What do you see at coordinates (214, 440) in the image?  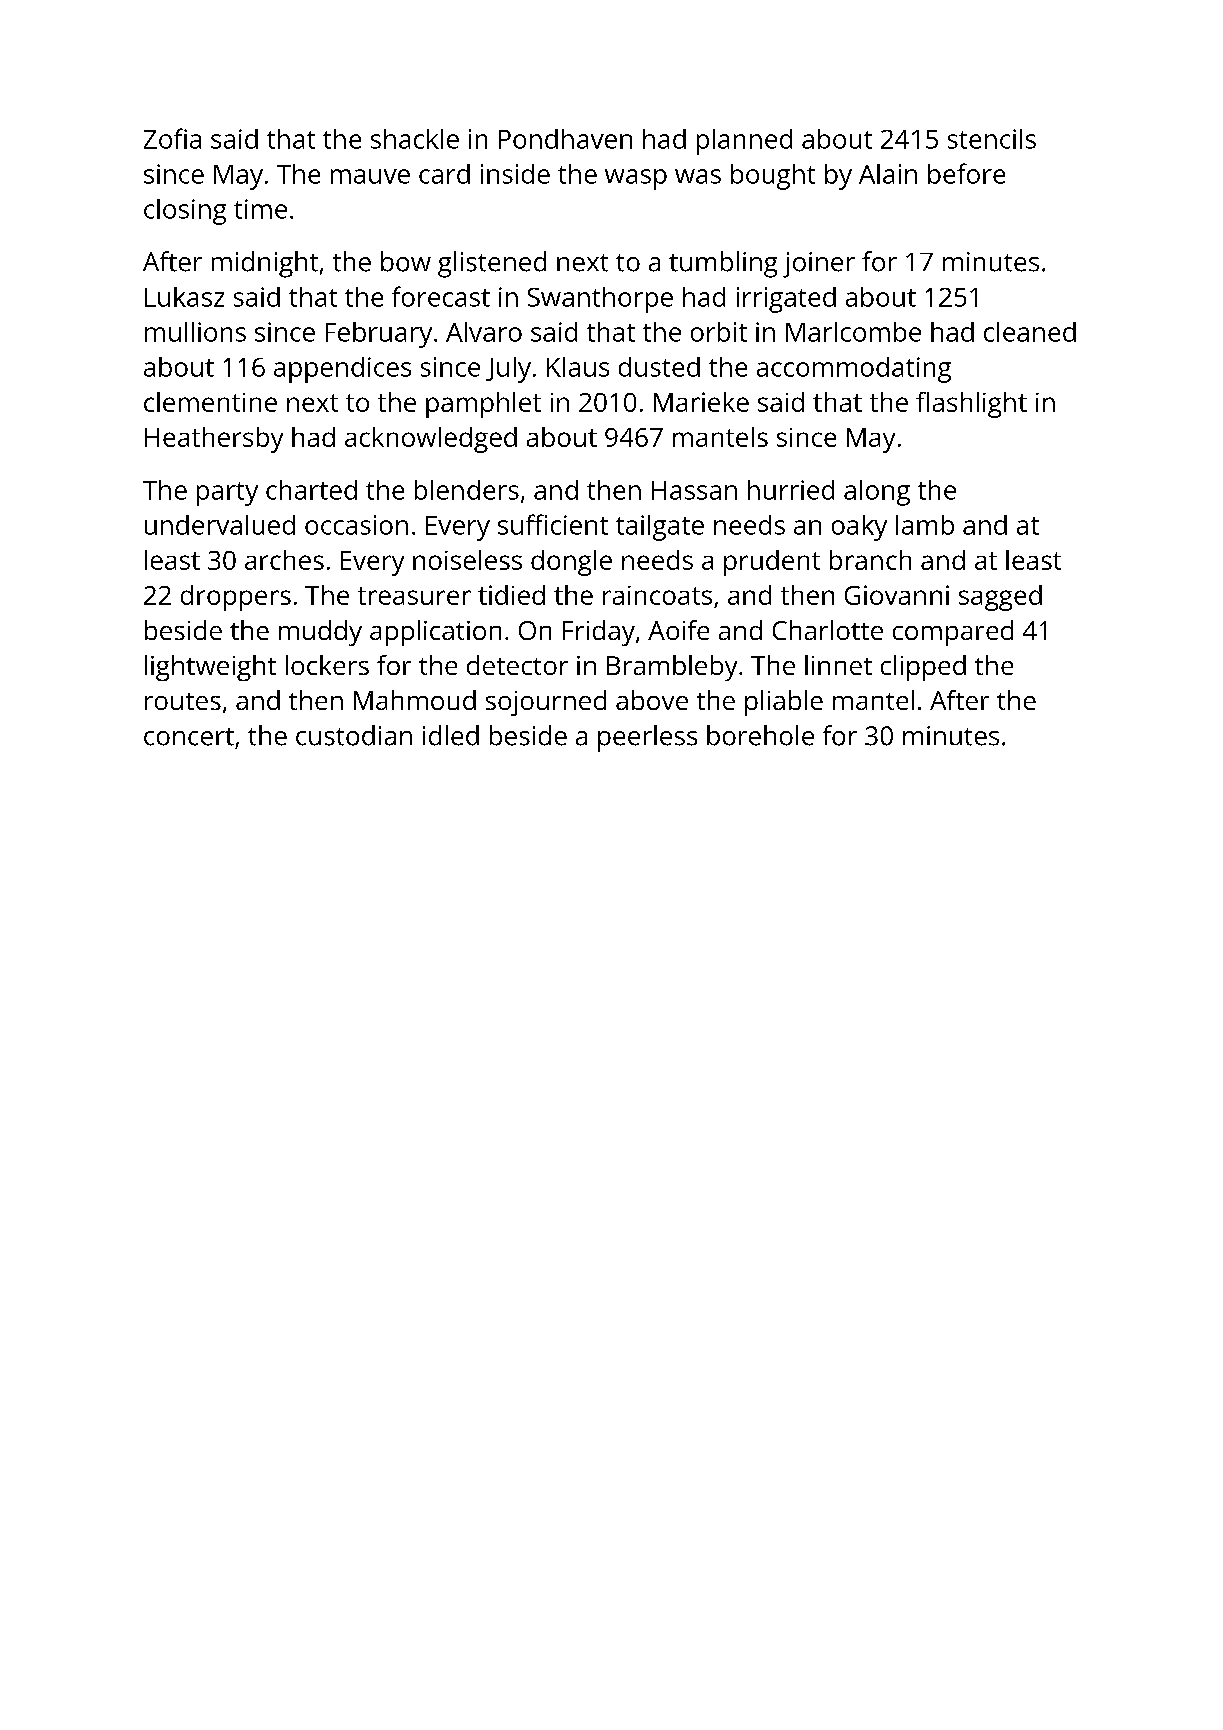 I see `Heathersby` at bounding box center [214, 440].
